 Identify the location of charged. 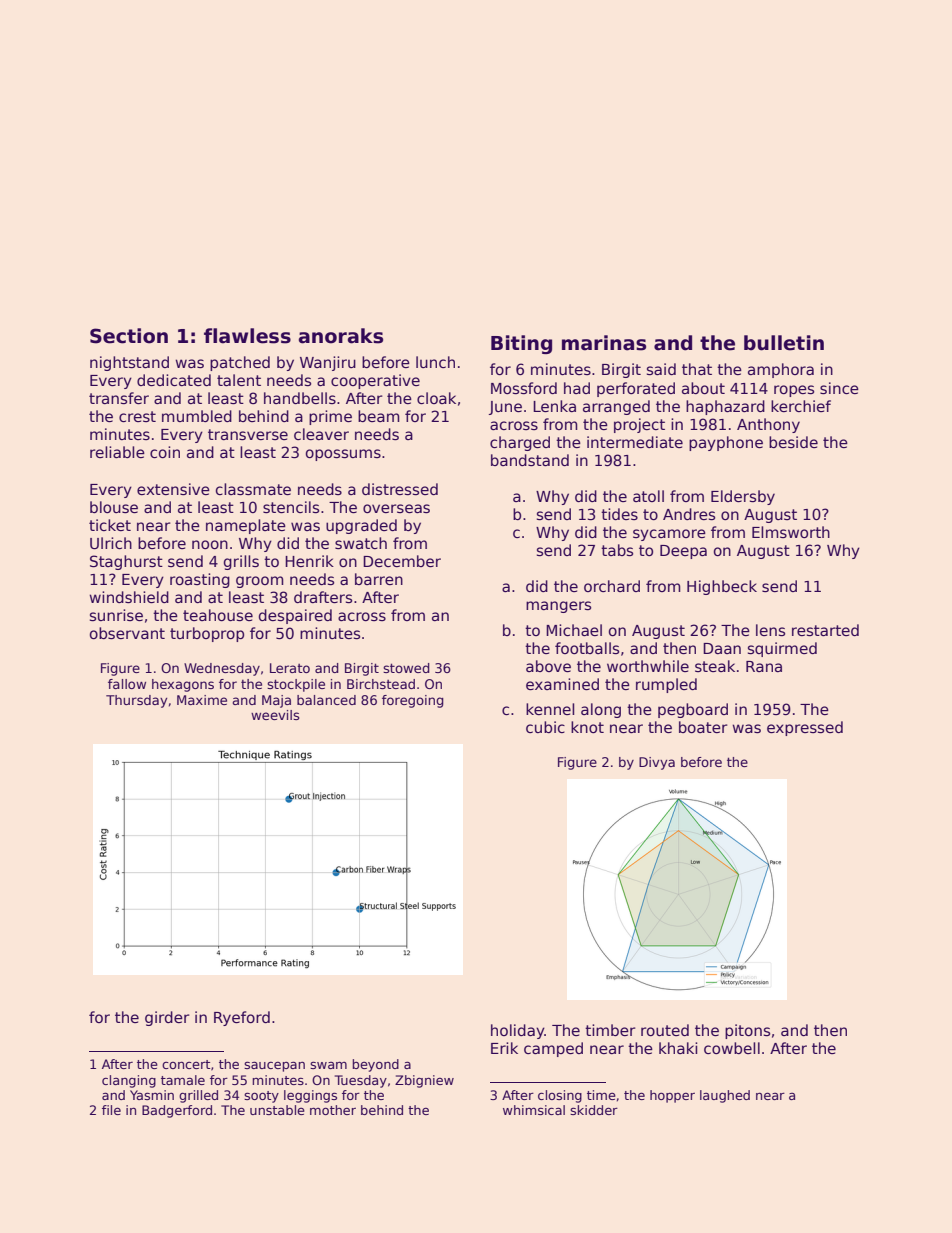
(520, 443).
